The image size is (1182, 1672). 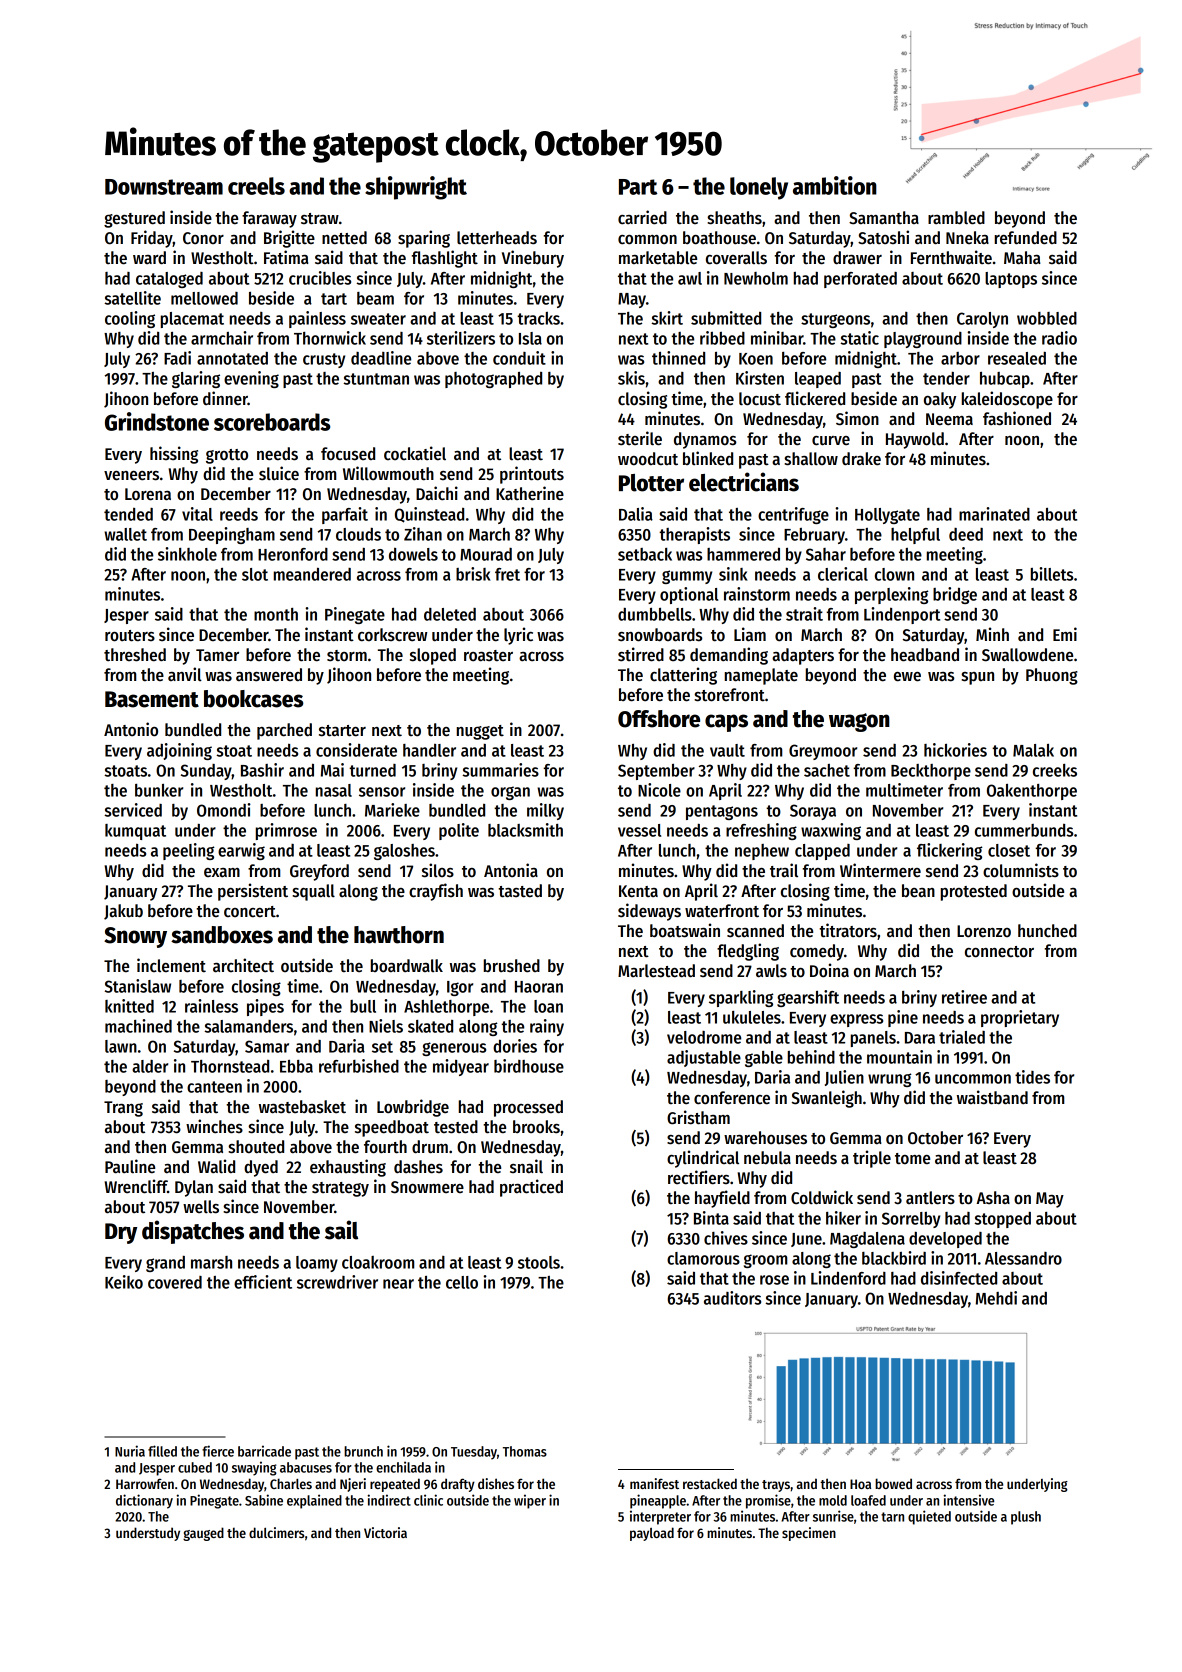 What do you see at coordinates (531, 1188) in the screenshot?
I see `practiced` at bounding box center [531, 1188].
